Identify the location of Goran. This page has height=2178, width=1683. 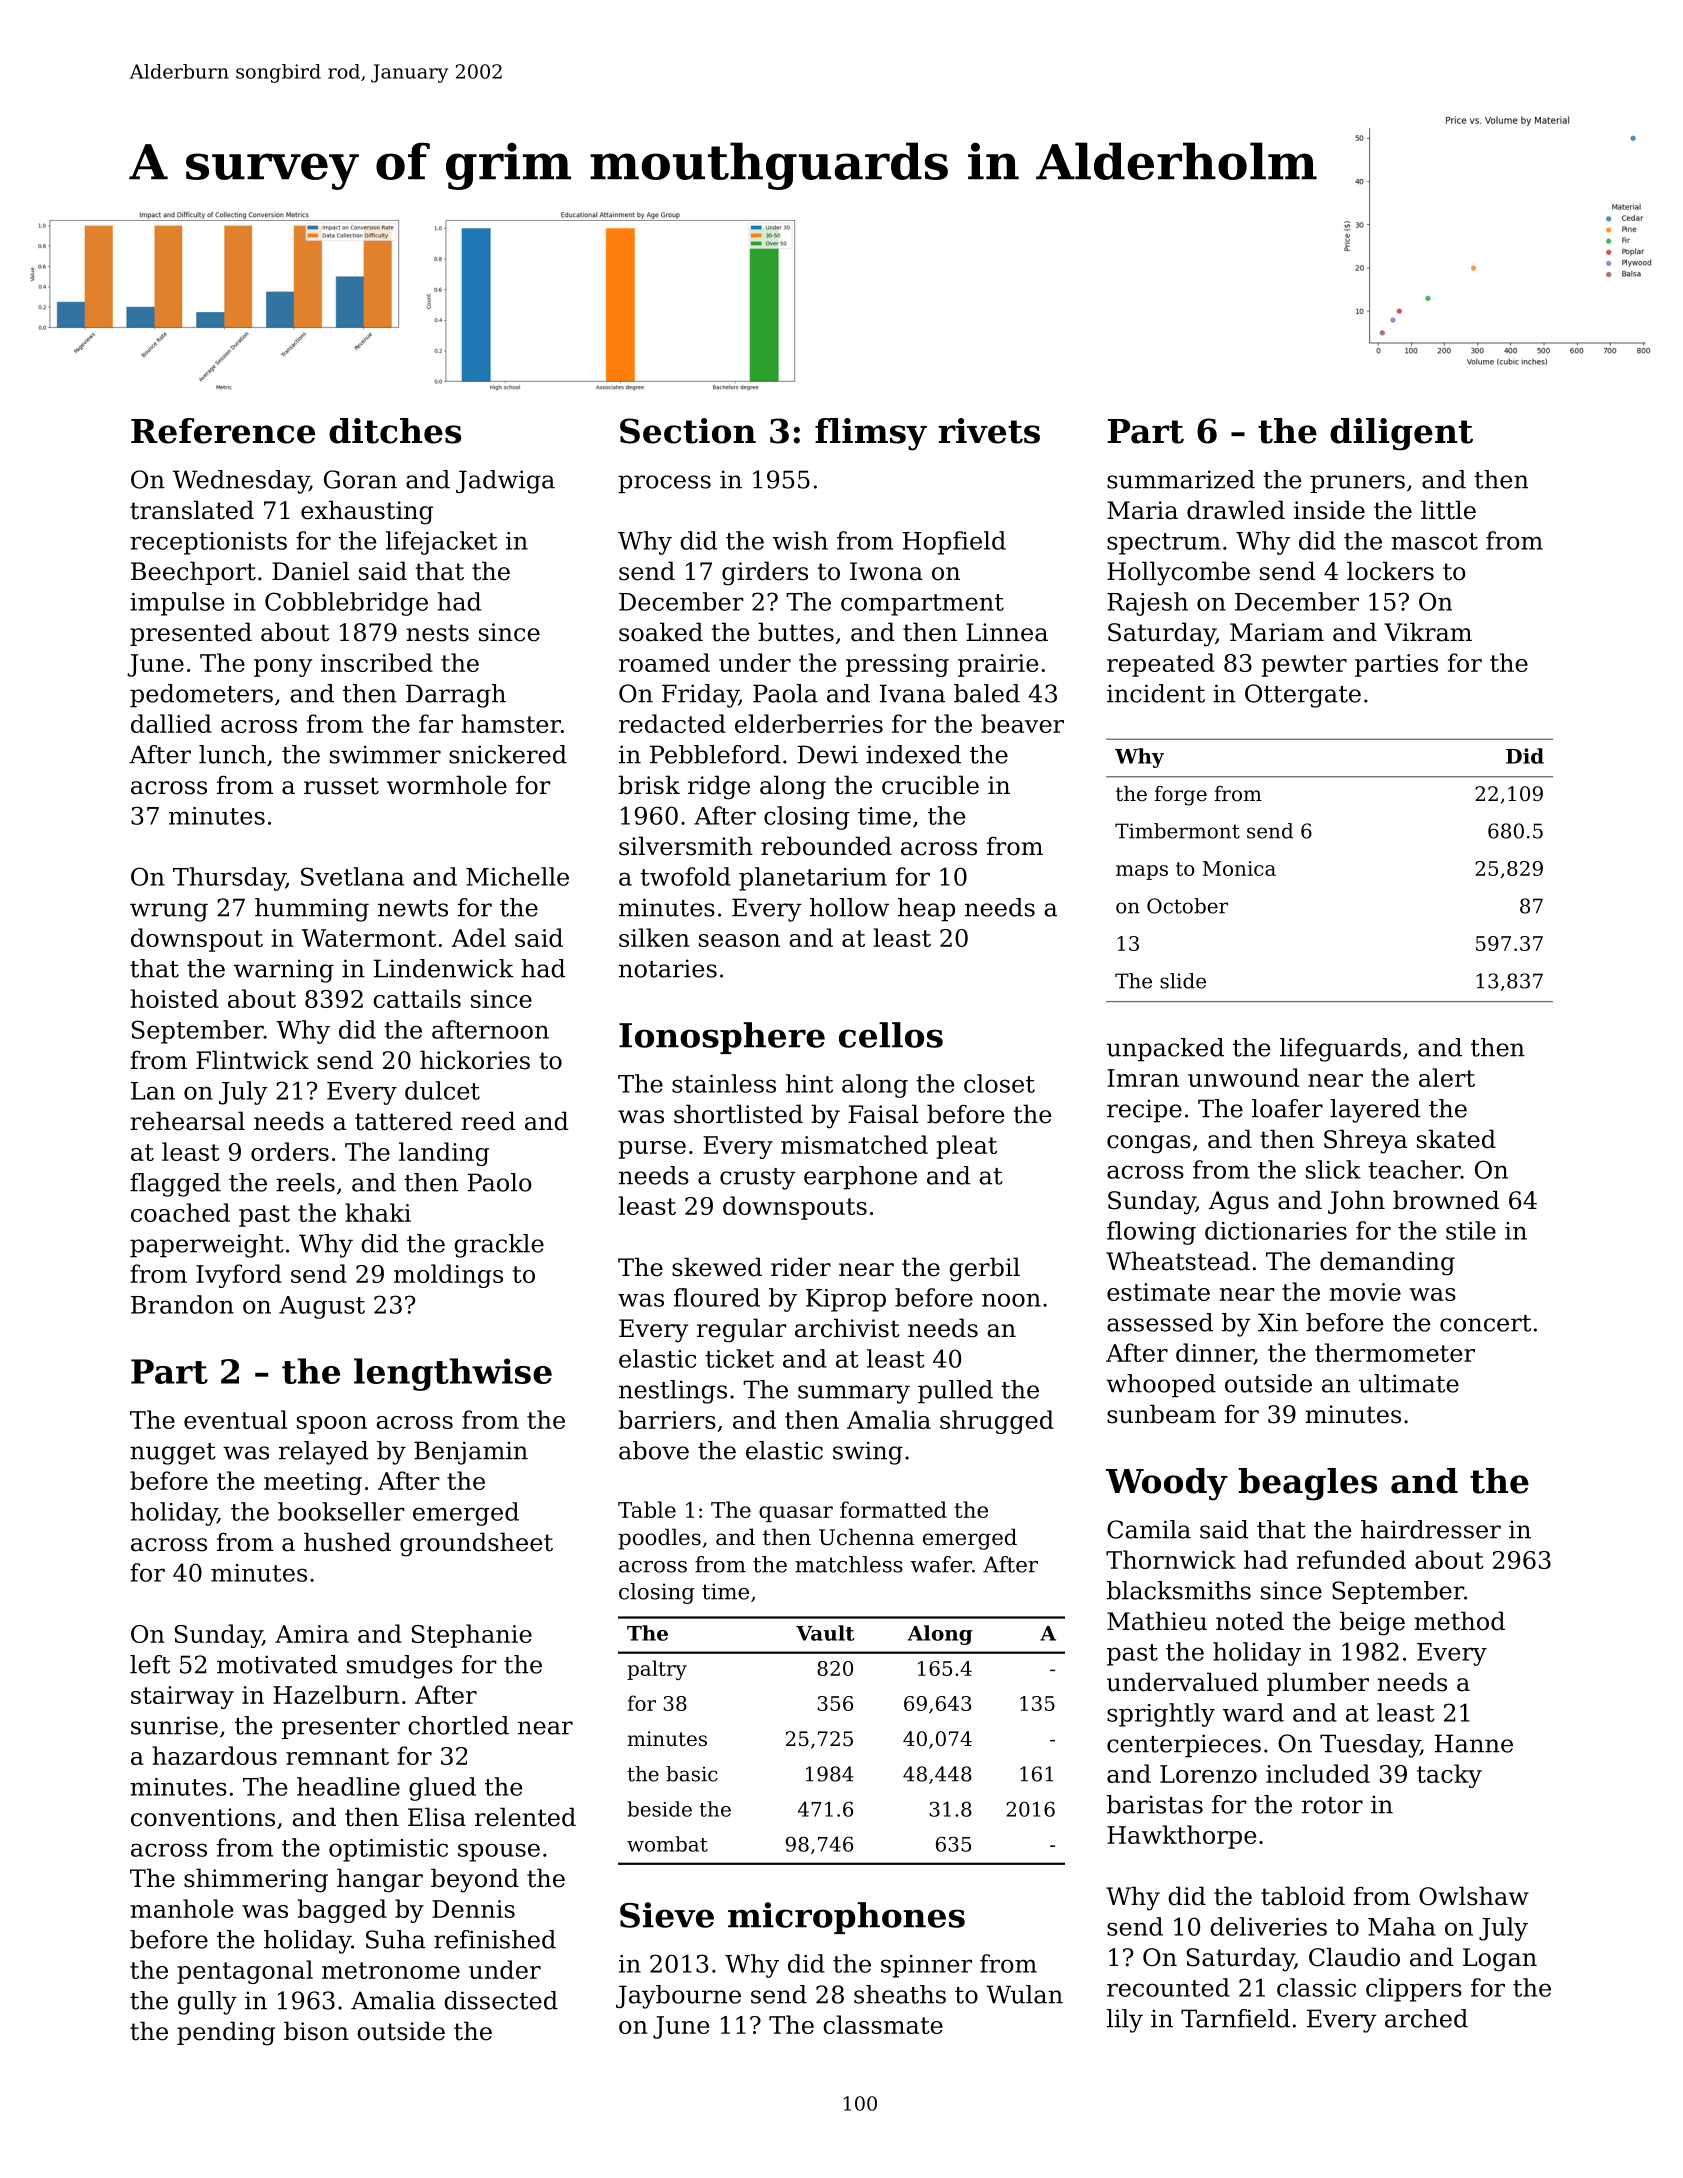
(360, 479).
